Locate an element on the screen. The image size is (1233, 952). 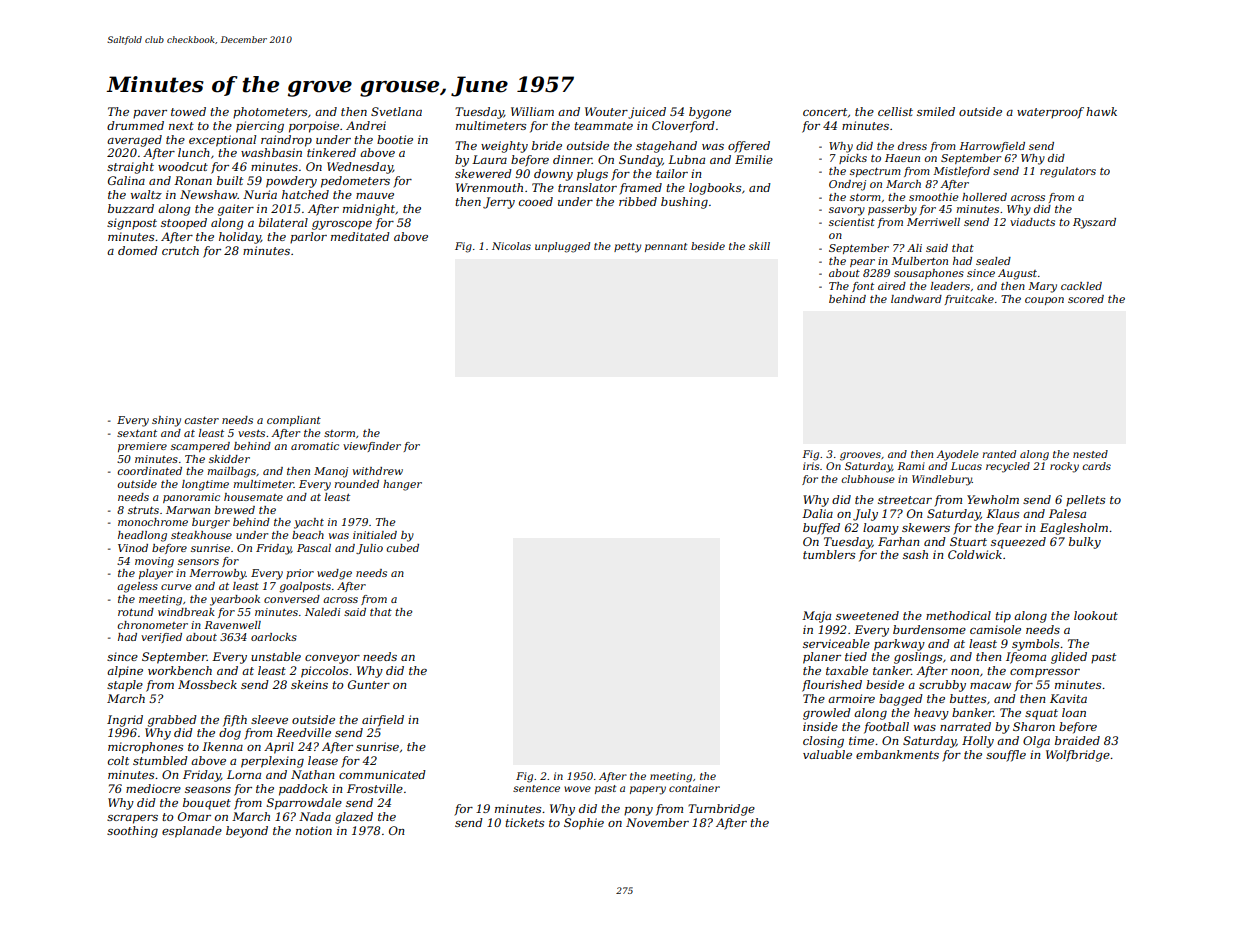
photometers is located at coordinates (270, 113).
